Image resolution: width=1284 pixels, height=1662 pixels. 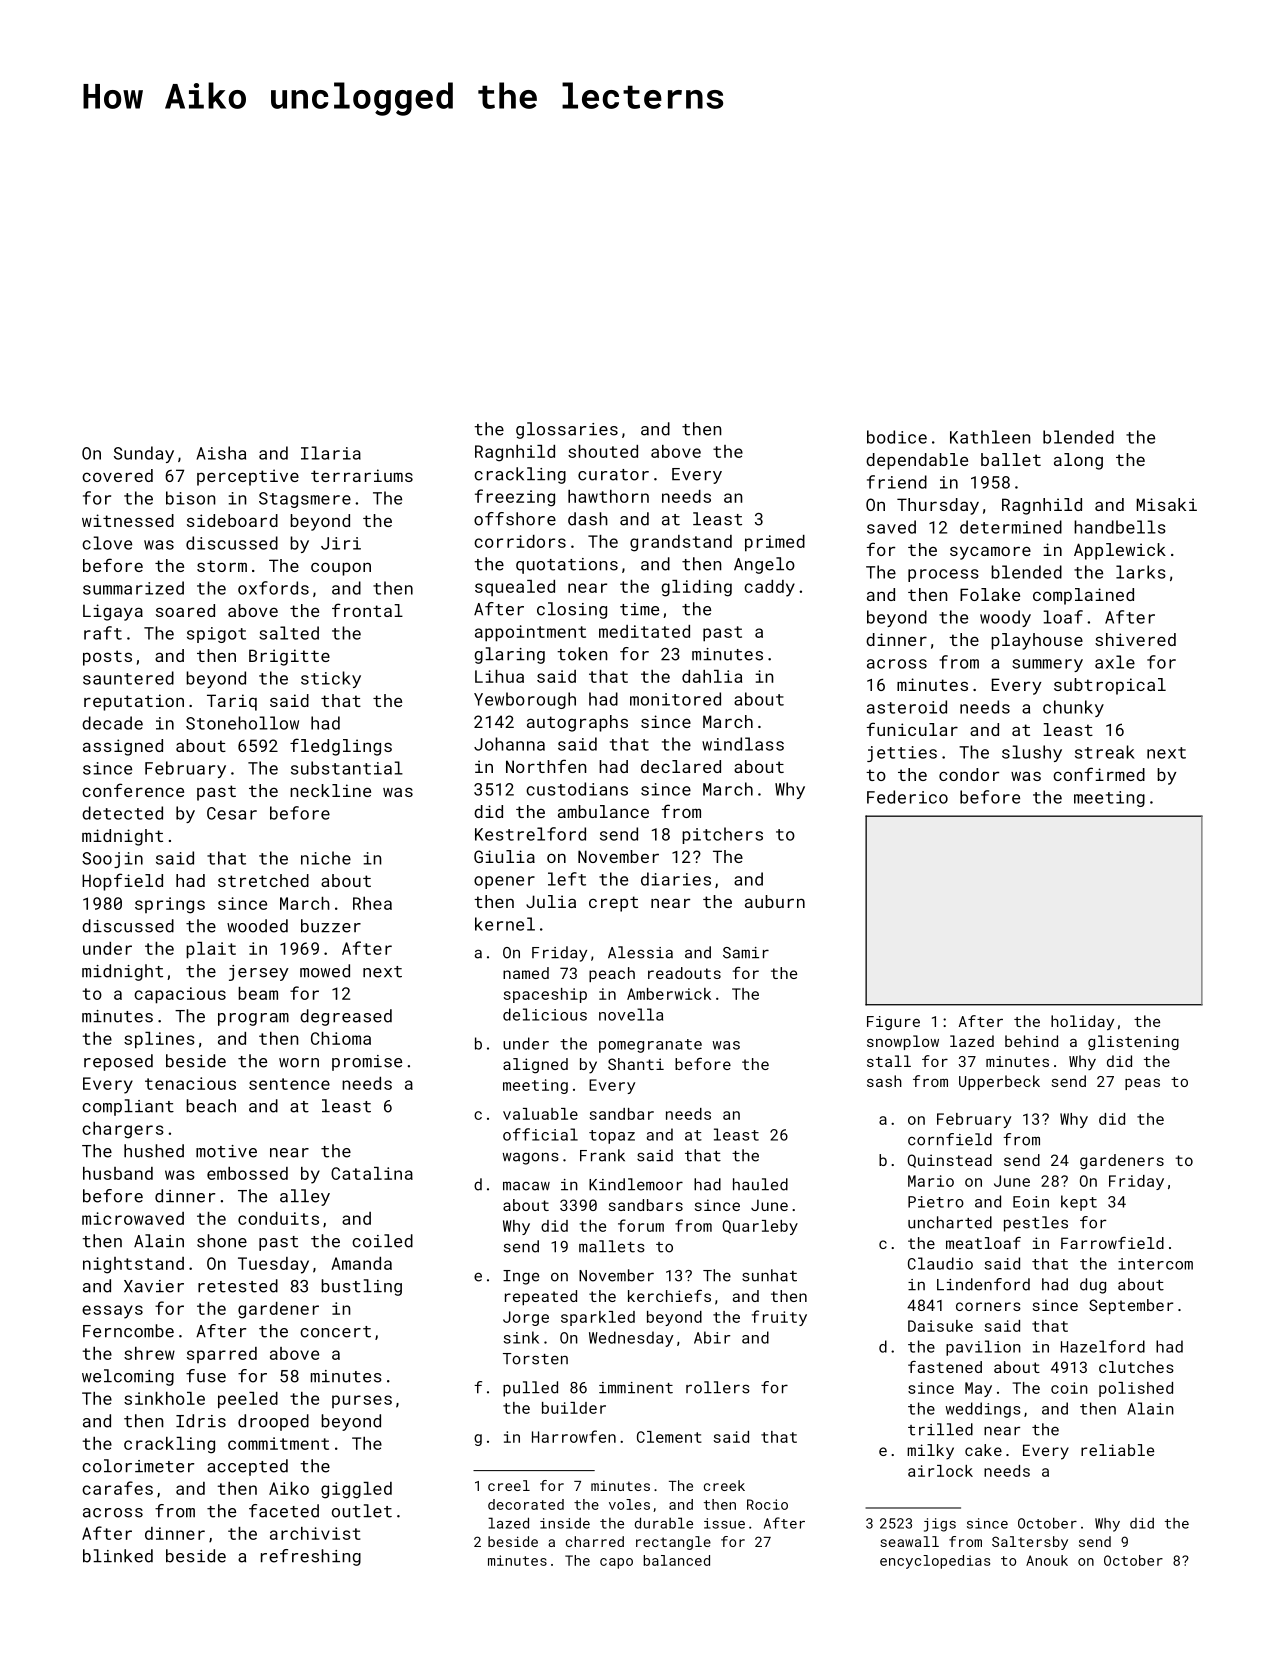 What do you see at coordinates (1047, 1560) in the page?
I see `Anouk` at bounding box center [1047, 1560].
